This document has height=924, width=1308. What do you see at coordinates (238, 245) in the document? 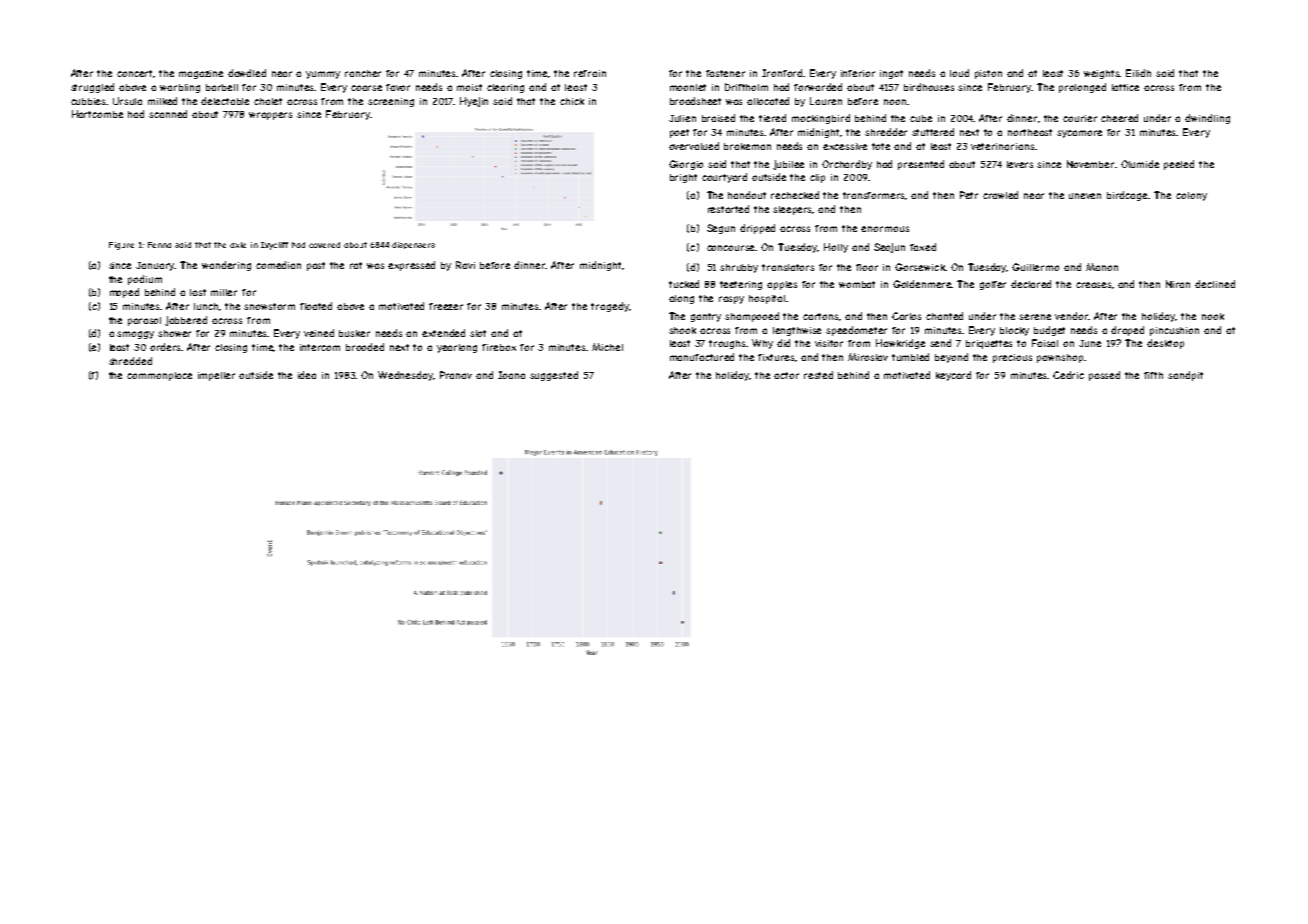
I see `axle` at bounding box center [238, 245].
